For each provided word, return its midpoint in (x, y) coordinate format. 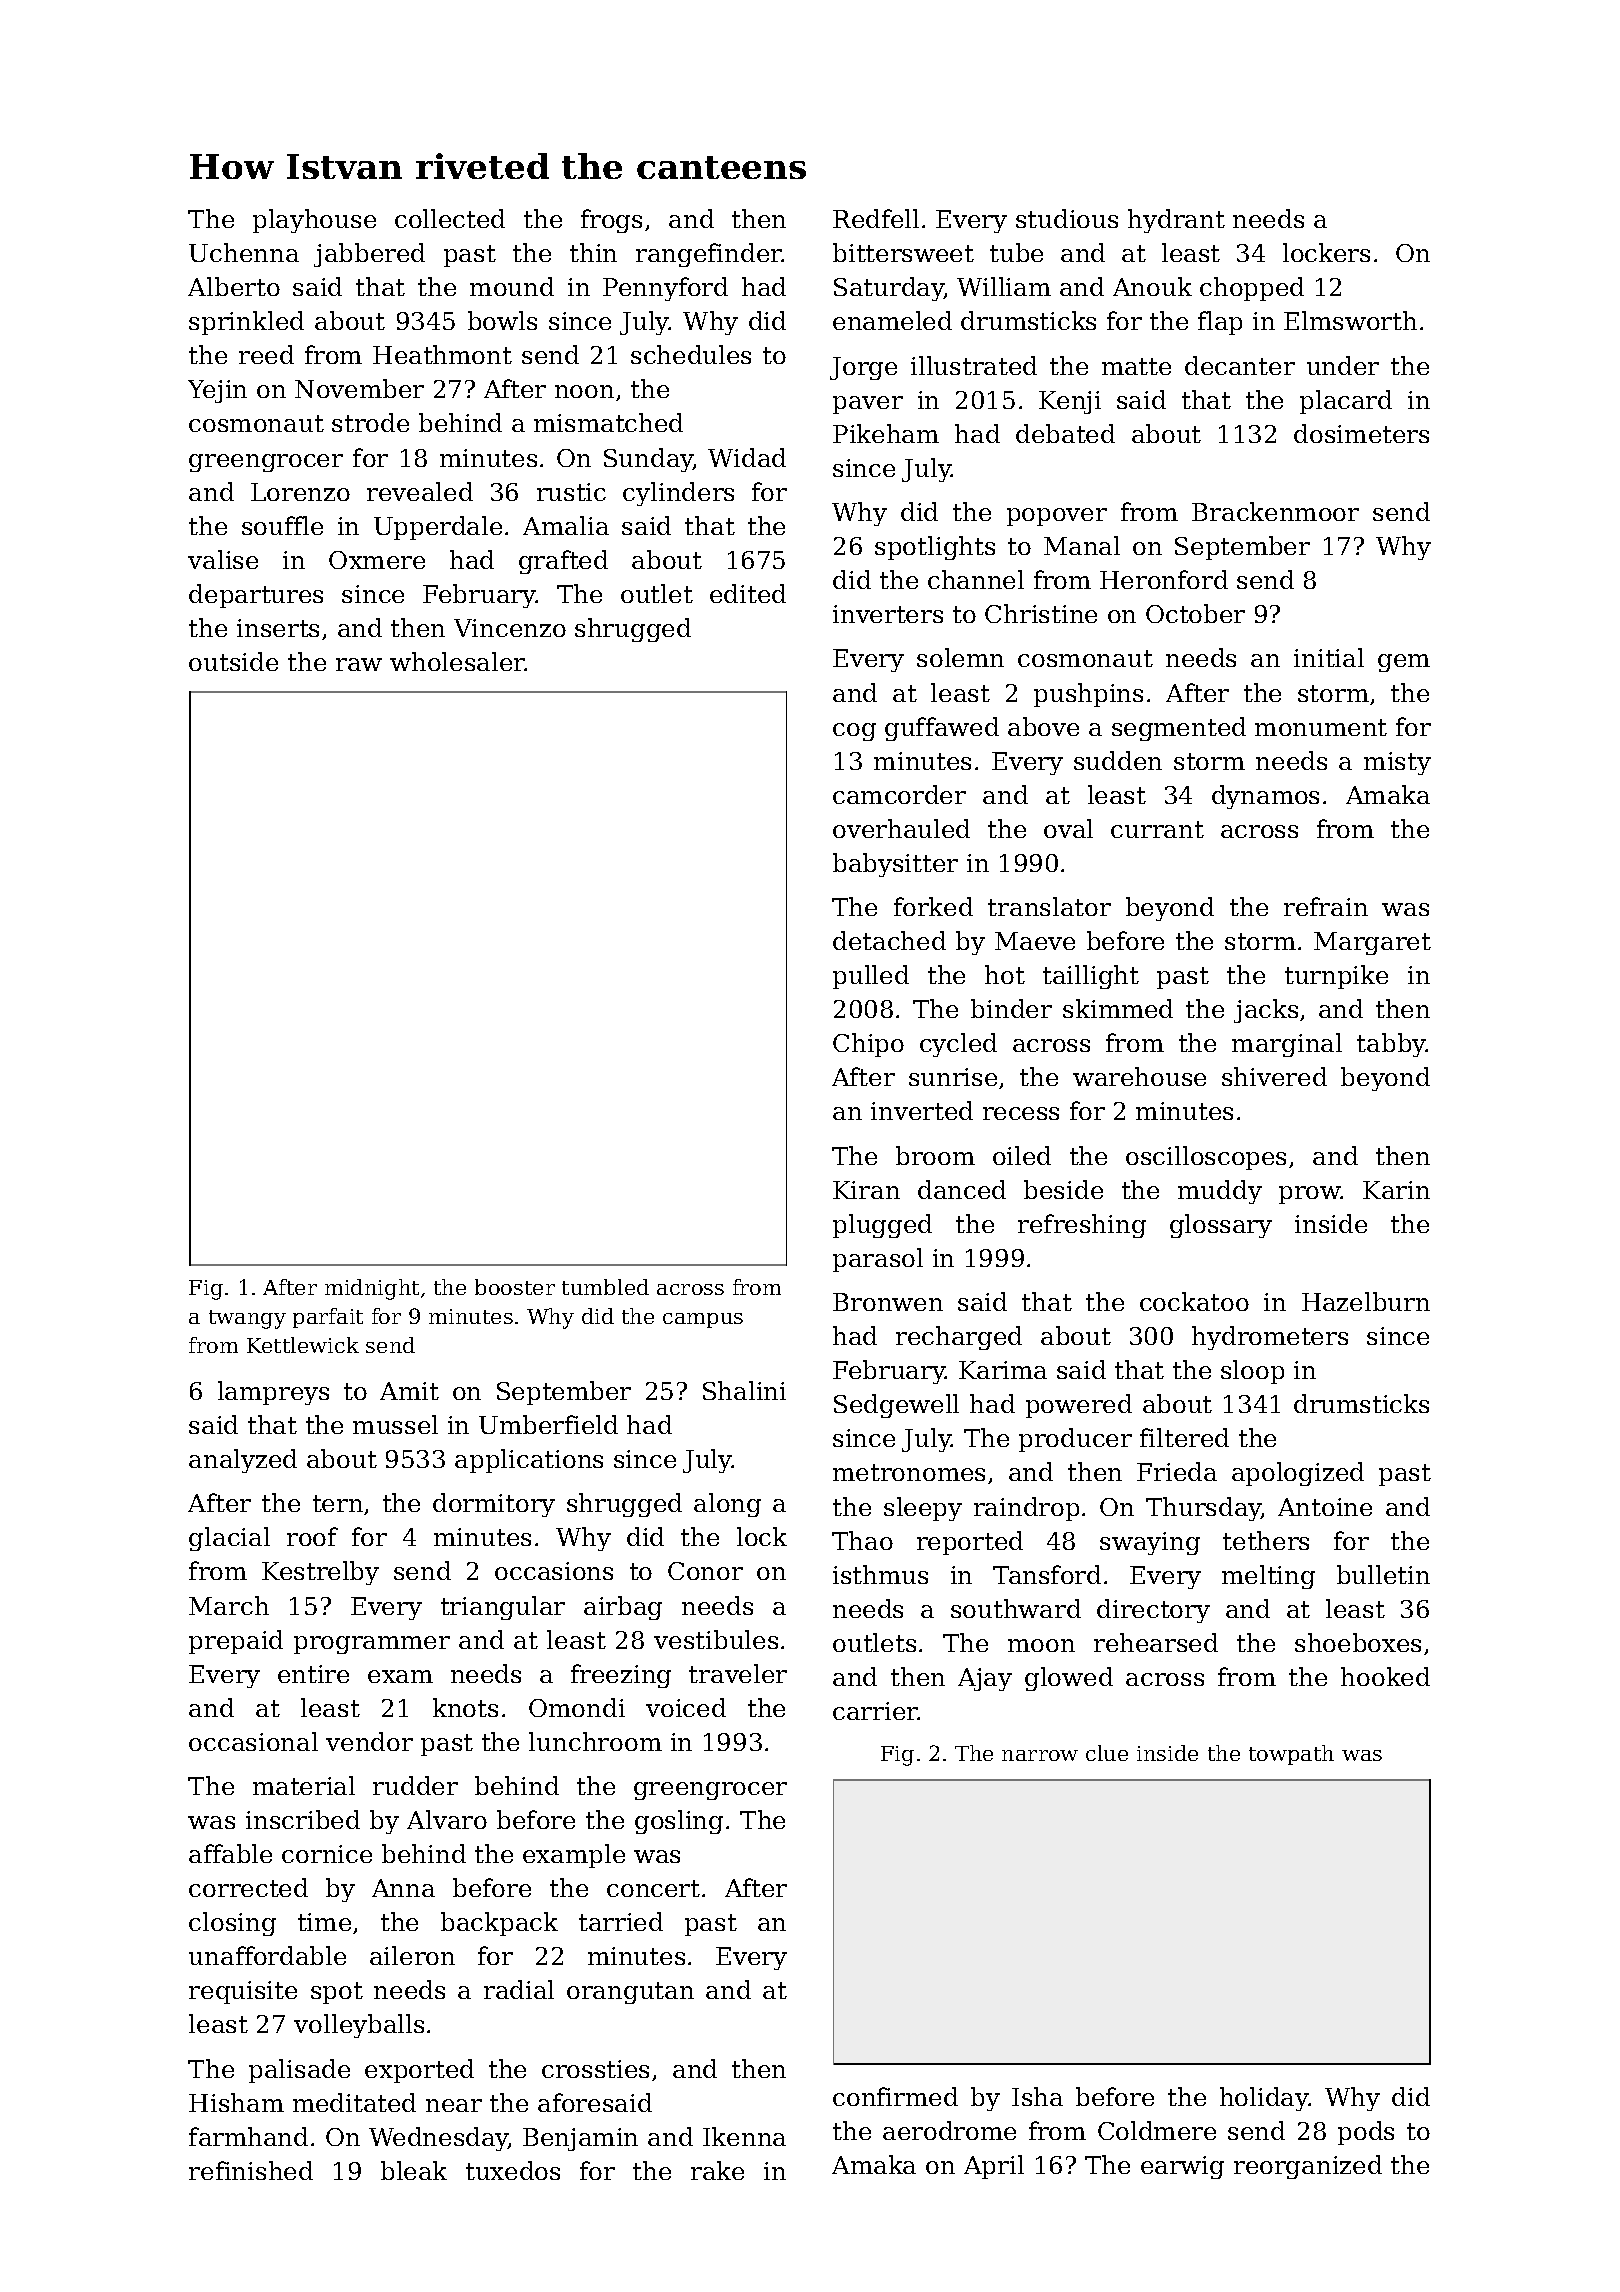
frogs (611, 221)
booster (515, 1287)
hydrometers (1270, 1338)
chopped (1252, 289)
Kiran (866, 1190)
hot (1005, 974)
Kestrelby (320, 1573)
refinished (251, 2170)
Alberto (234, 286)
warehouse (1139, 1076)
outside (233, 661)
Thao (862, 1540)
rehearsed (1156, 1642)
